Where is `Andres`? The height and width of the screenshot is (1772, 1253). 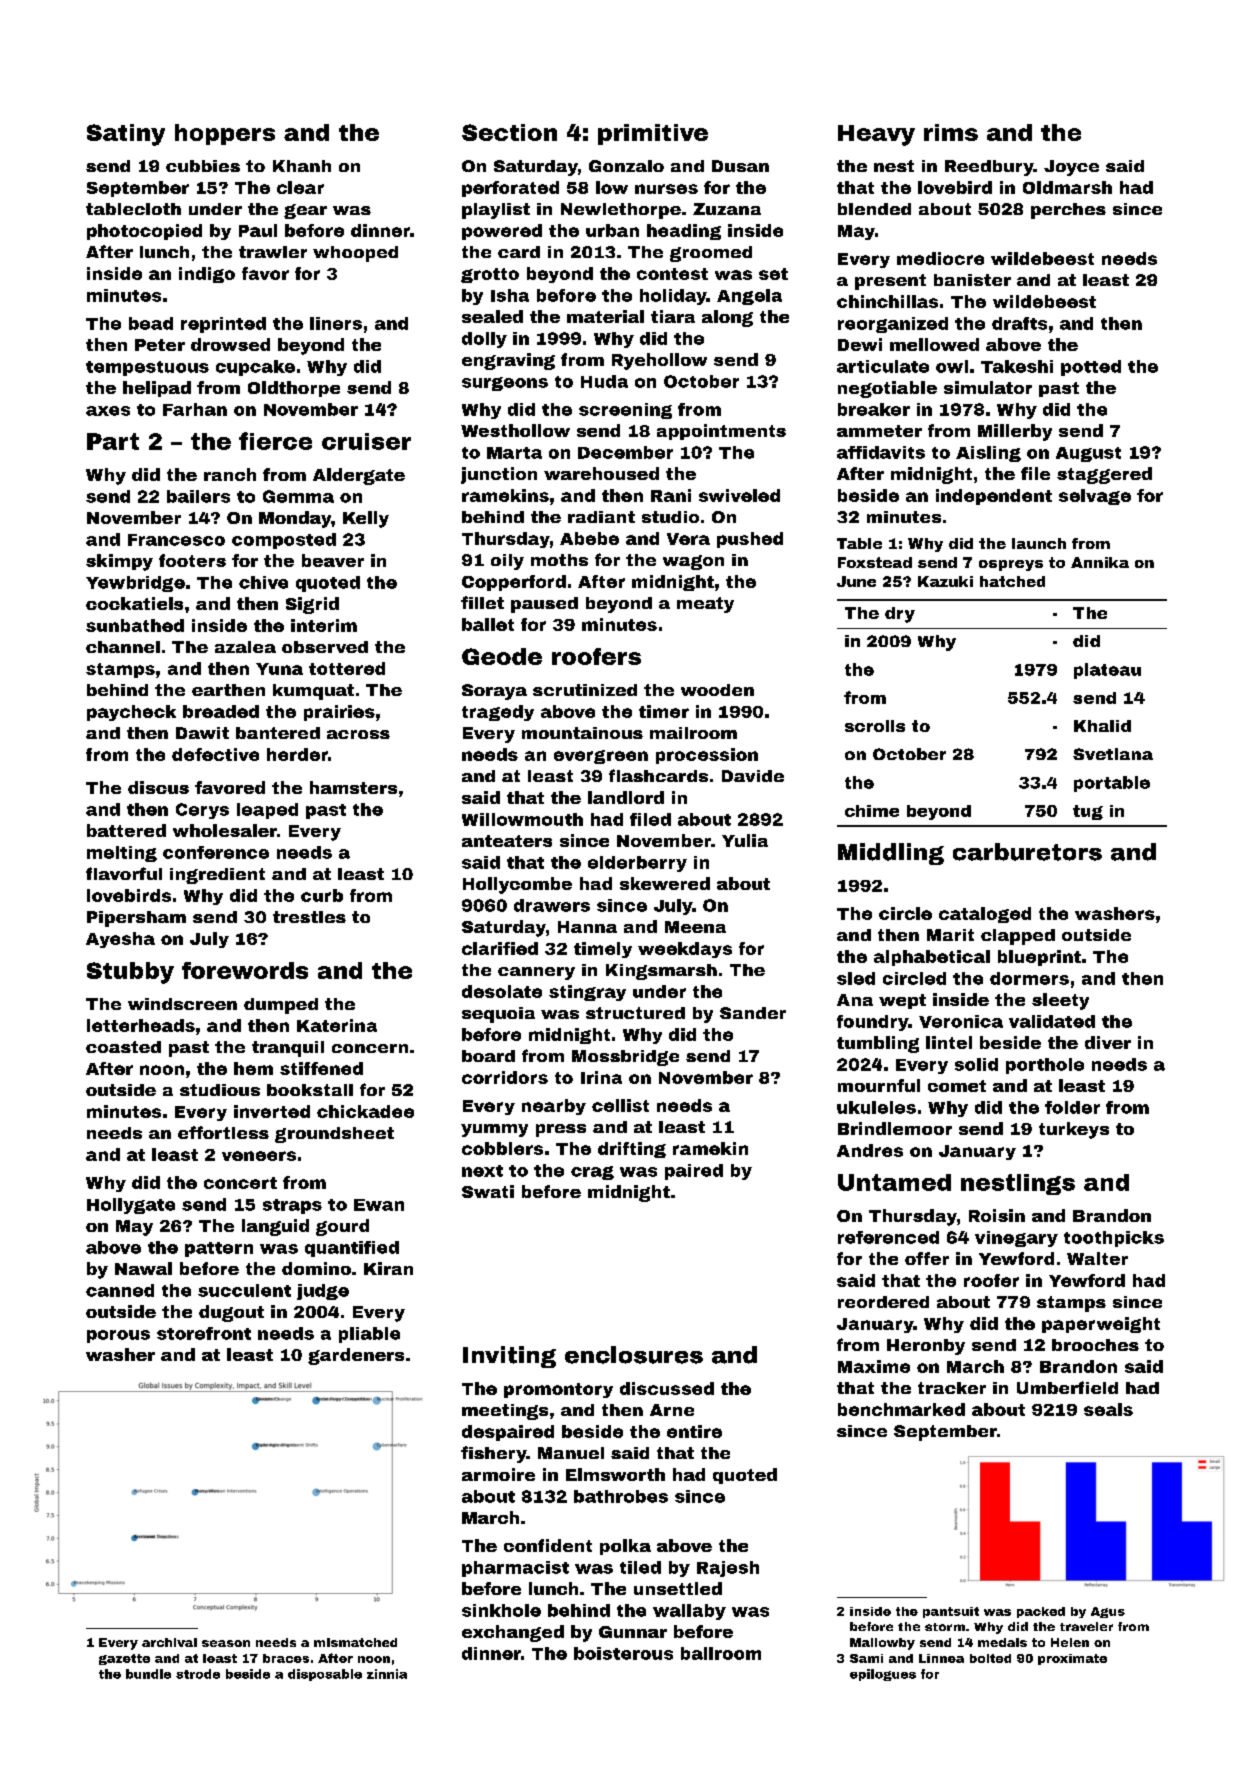 Andres is located at coordinates (870, 1150).
